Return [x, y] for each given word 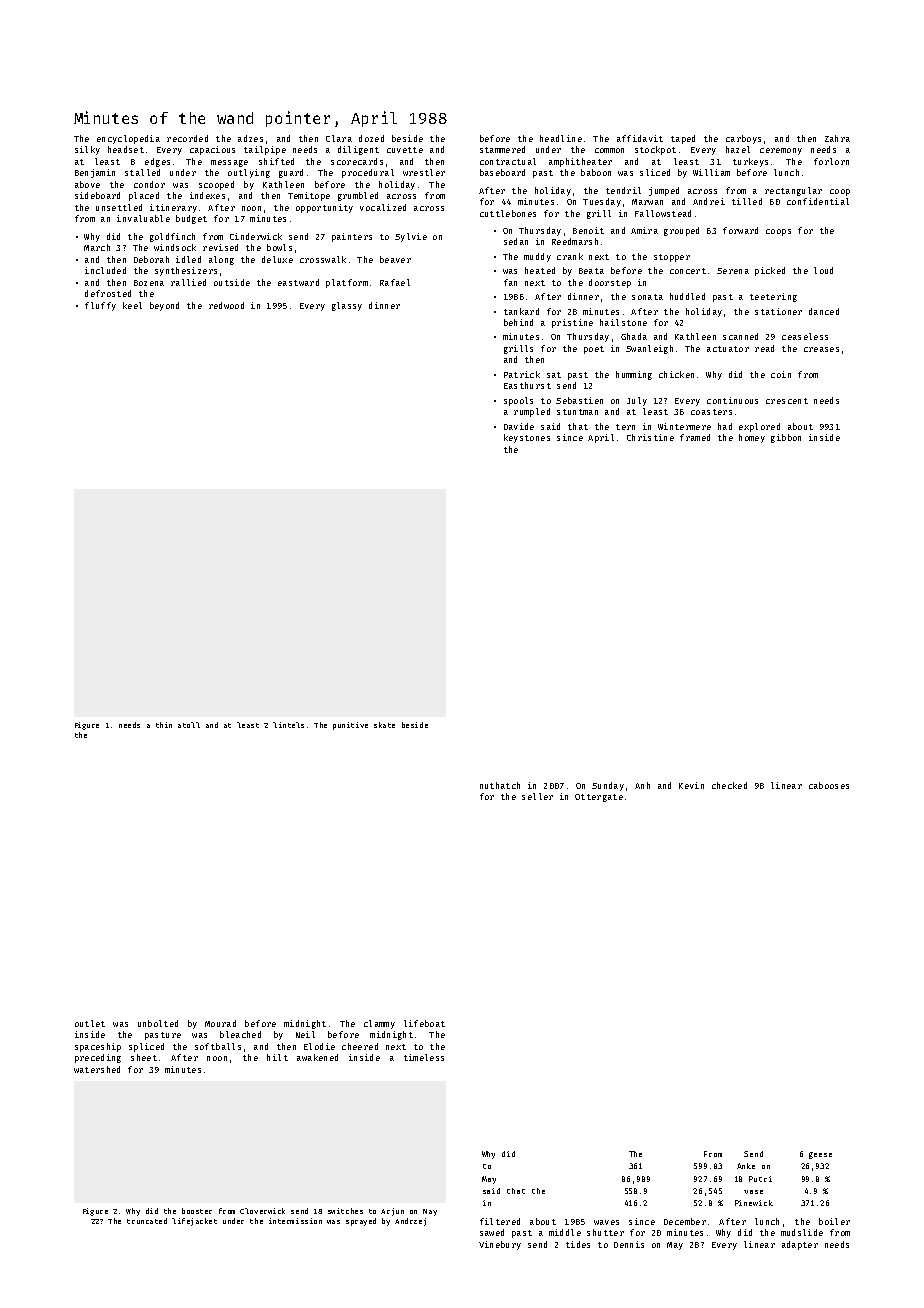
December [685, 1221]
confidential [818, 201]
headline [561, 138]
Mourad [220, 1023]
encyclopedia [128, 139]
